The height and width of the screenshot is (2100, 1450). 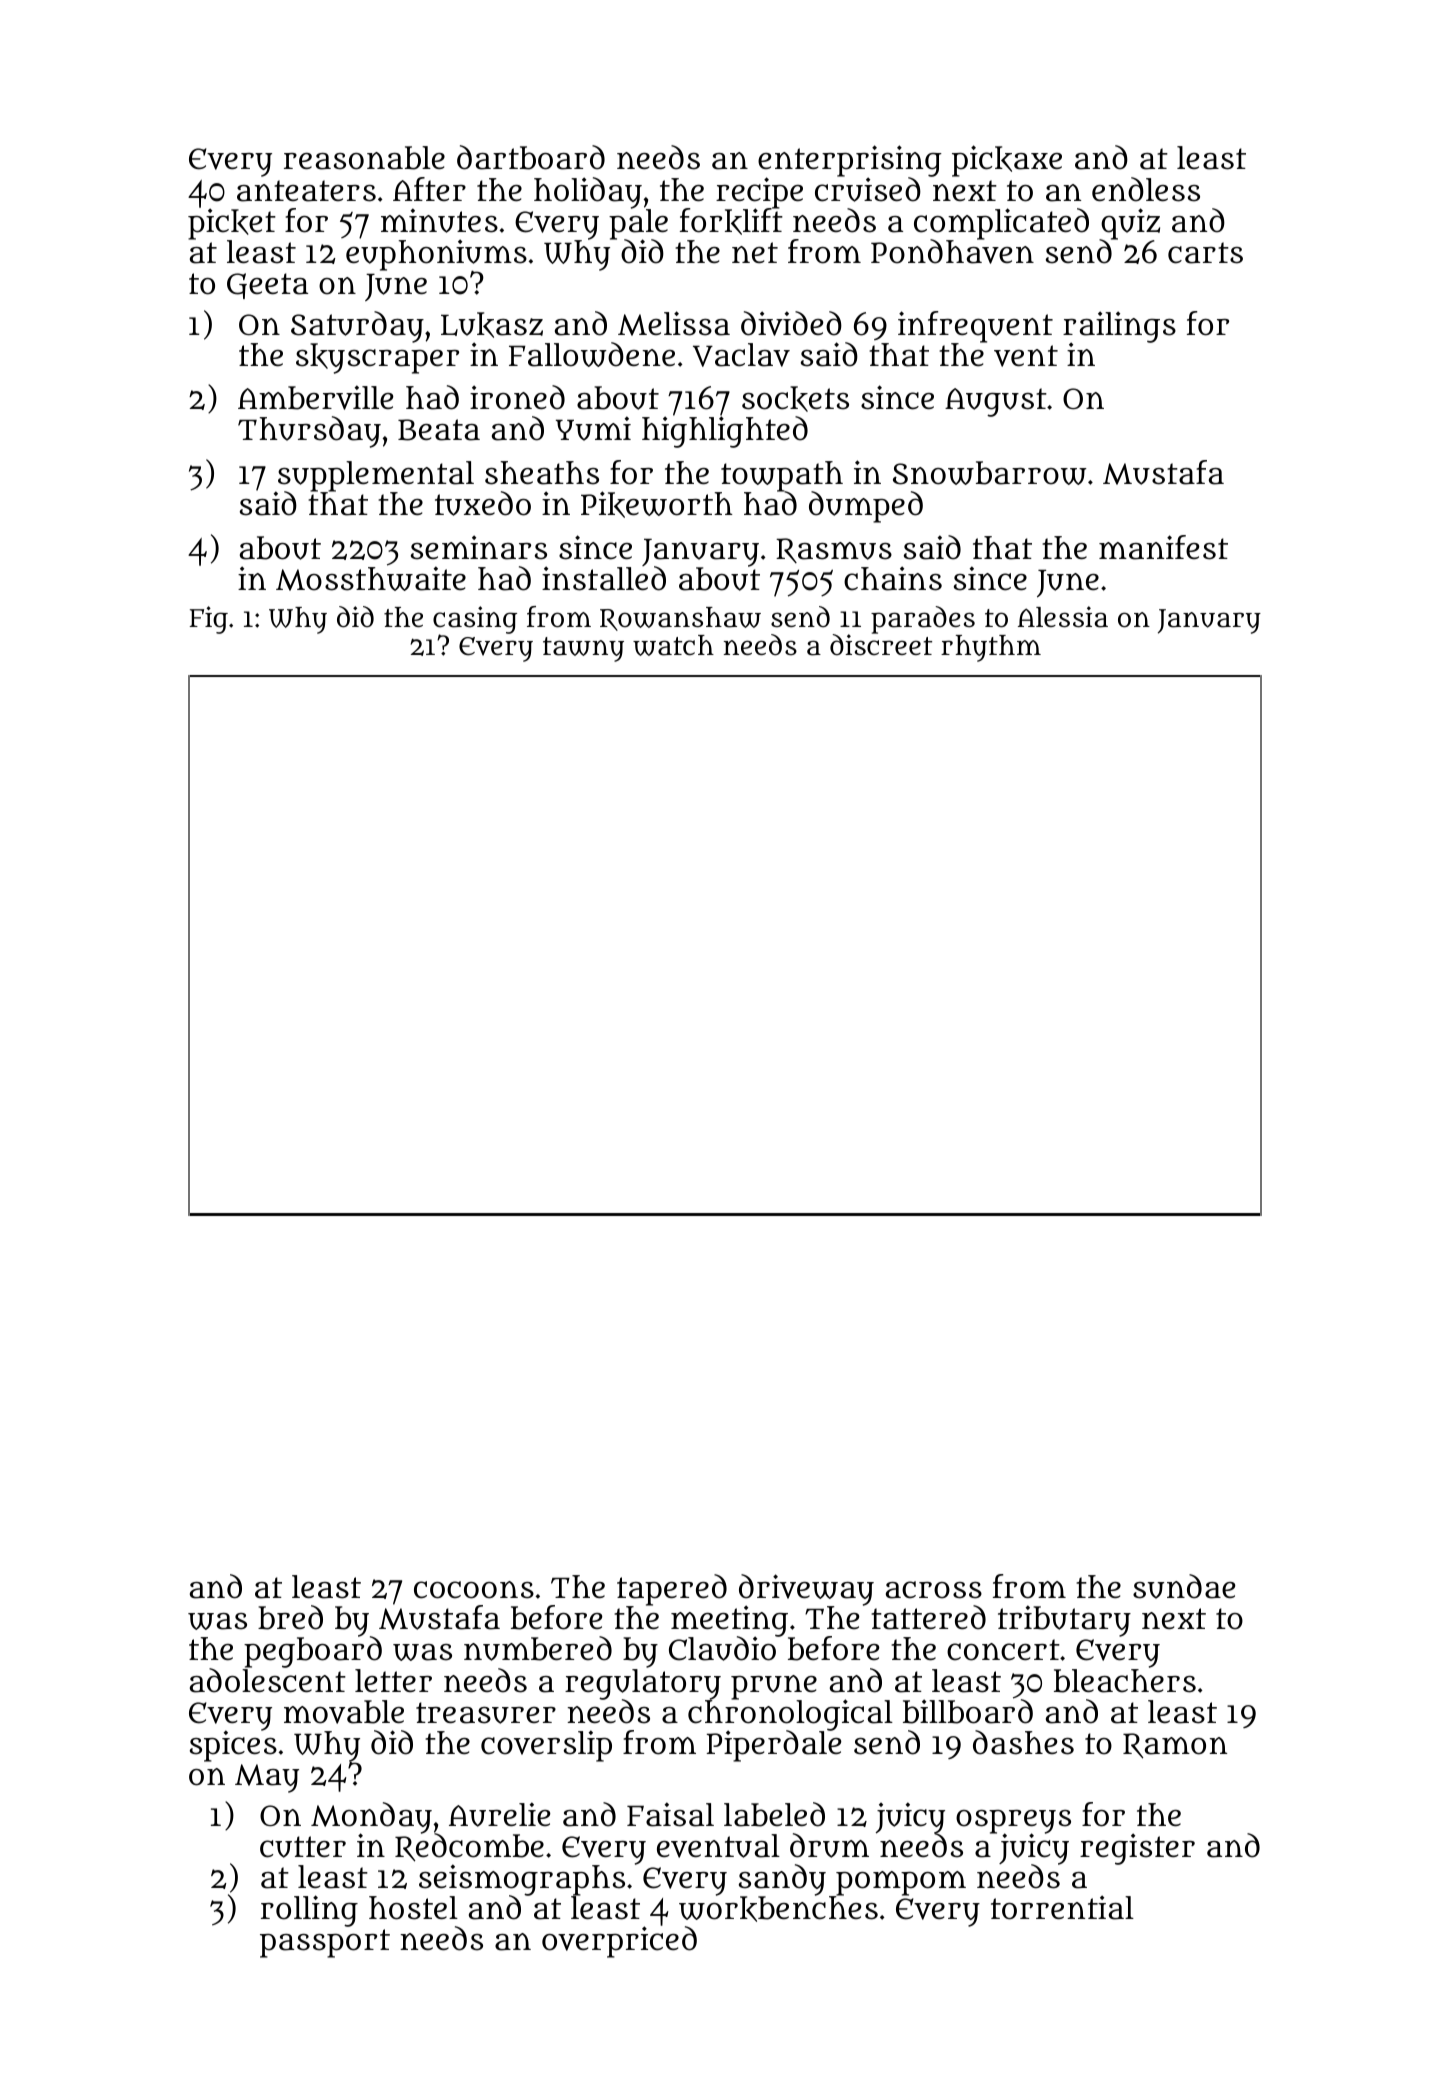 What do you see at coordinates (1003, 1650) in the screenshot?
I see `concert` at bounding box center [1003, 1650].
